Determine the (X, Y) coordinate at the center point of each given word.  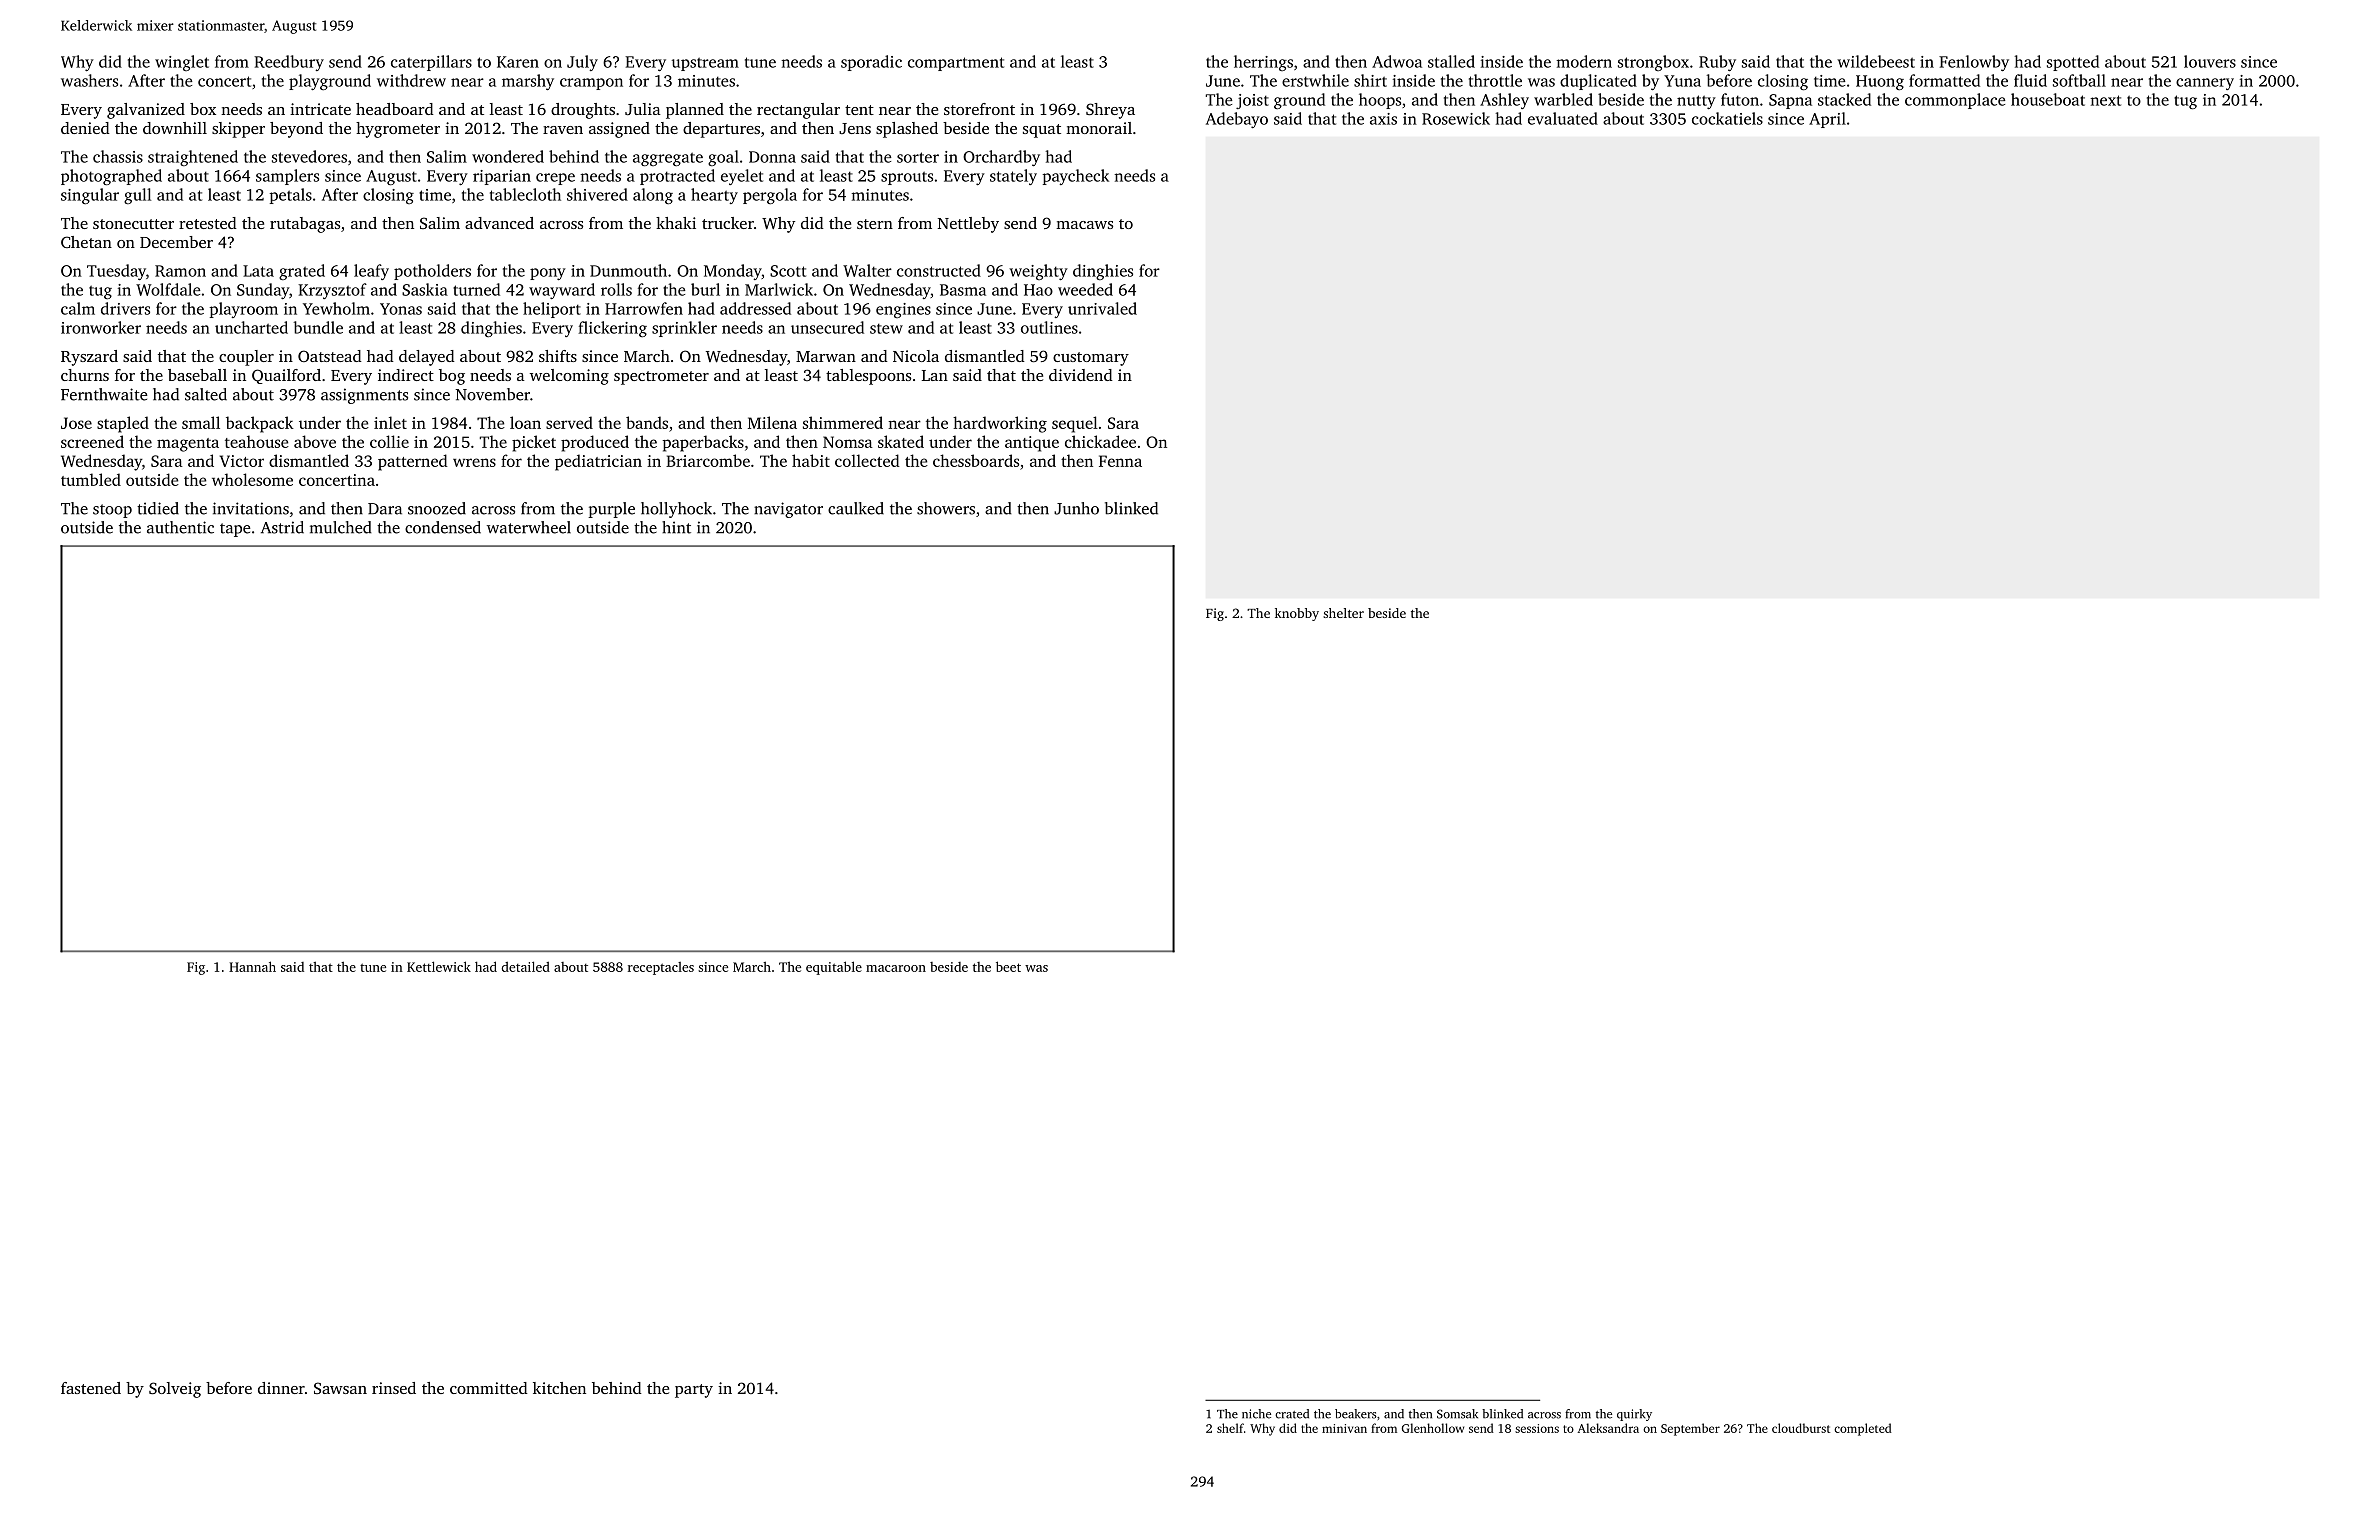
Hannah (252, 966)
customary (1091, 359)
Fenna (1120, 461)
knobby (1297, 614)
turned (476, 289)
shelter (1343, 613)
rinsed (394, 1388)
